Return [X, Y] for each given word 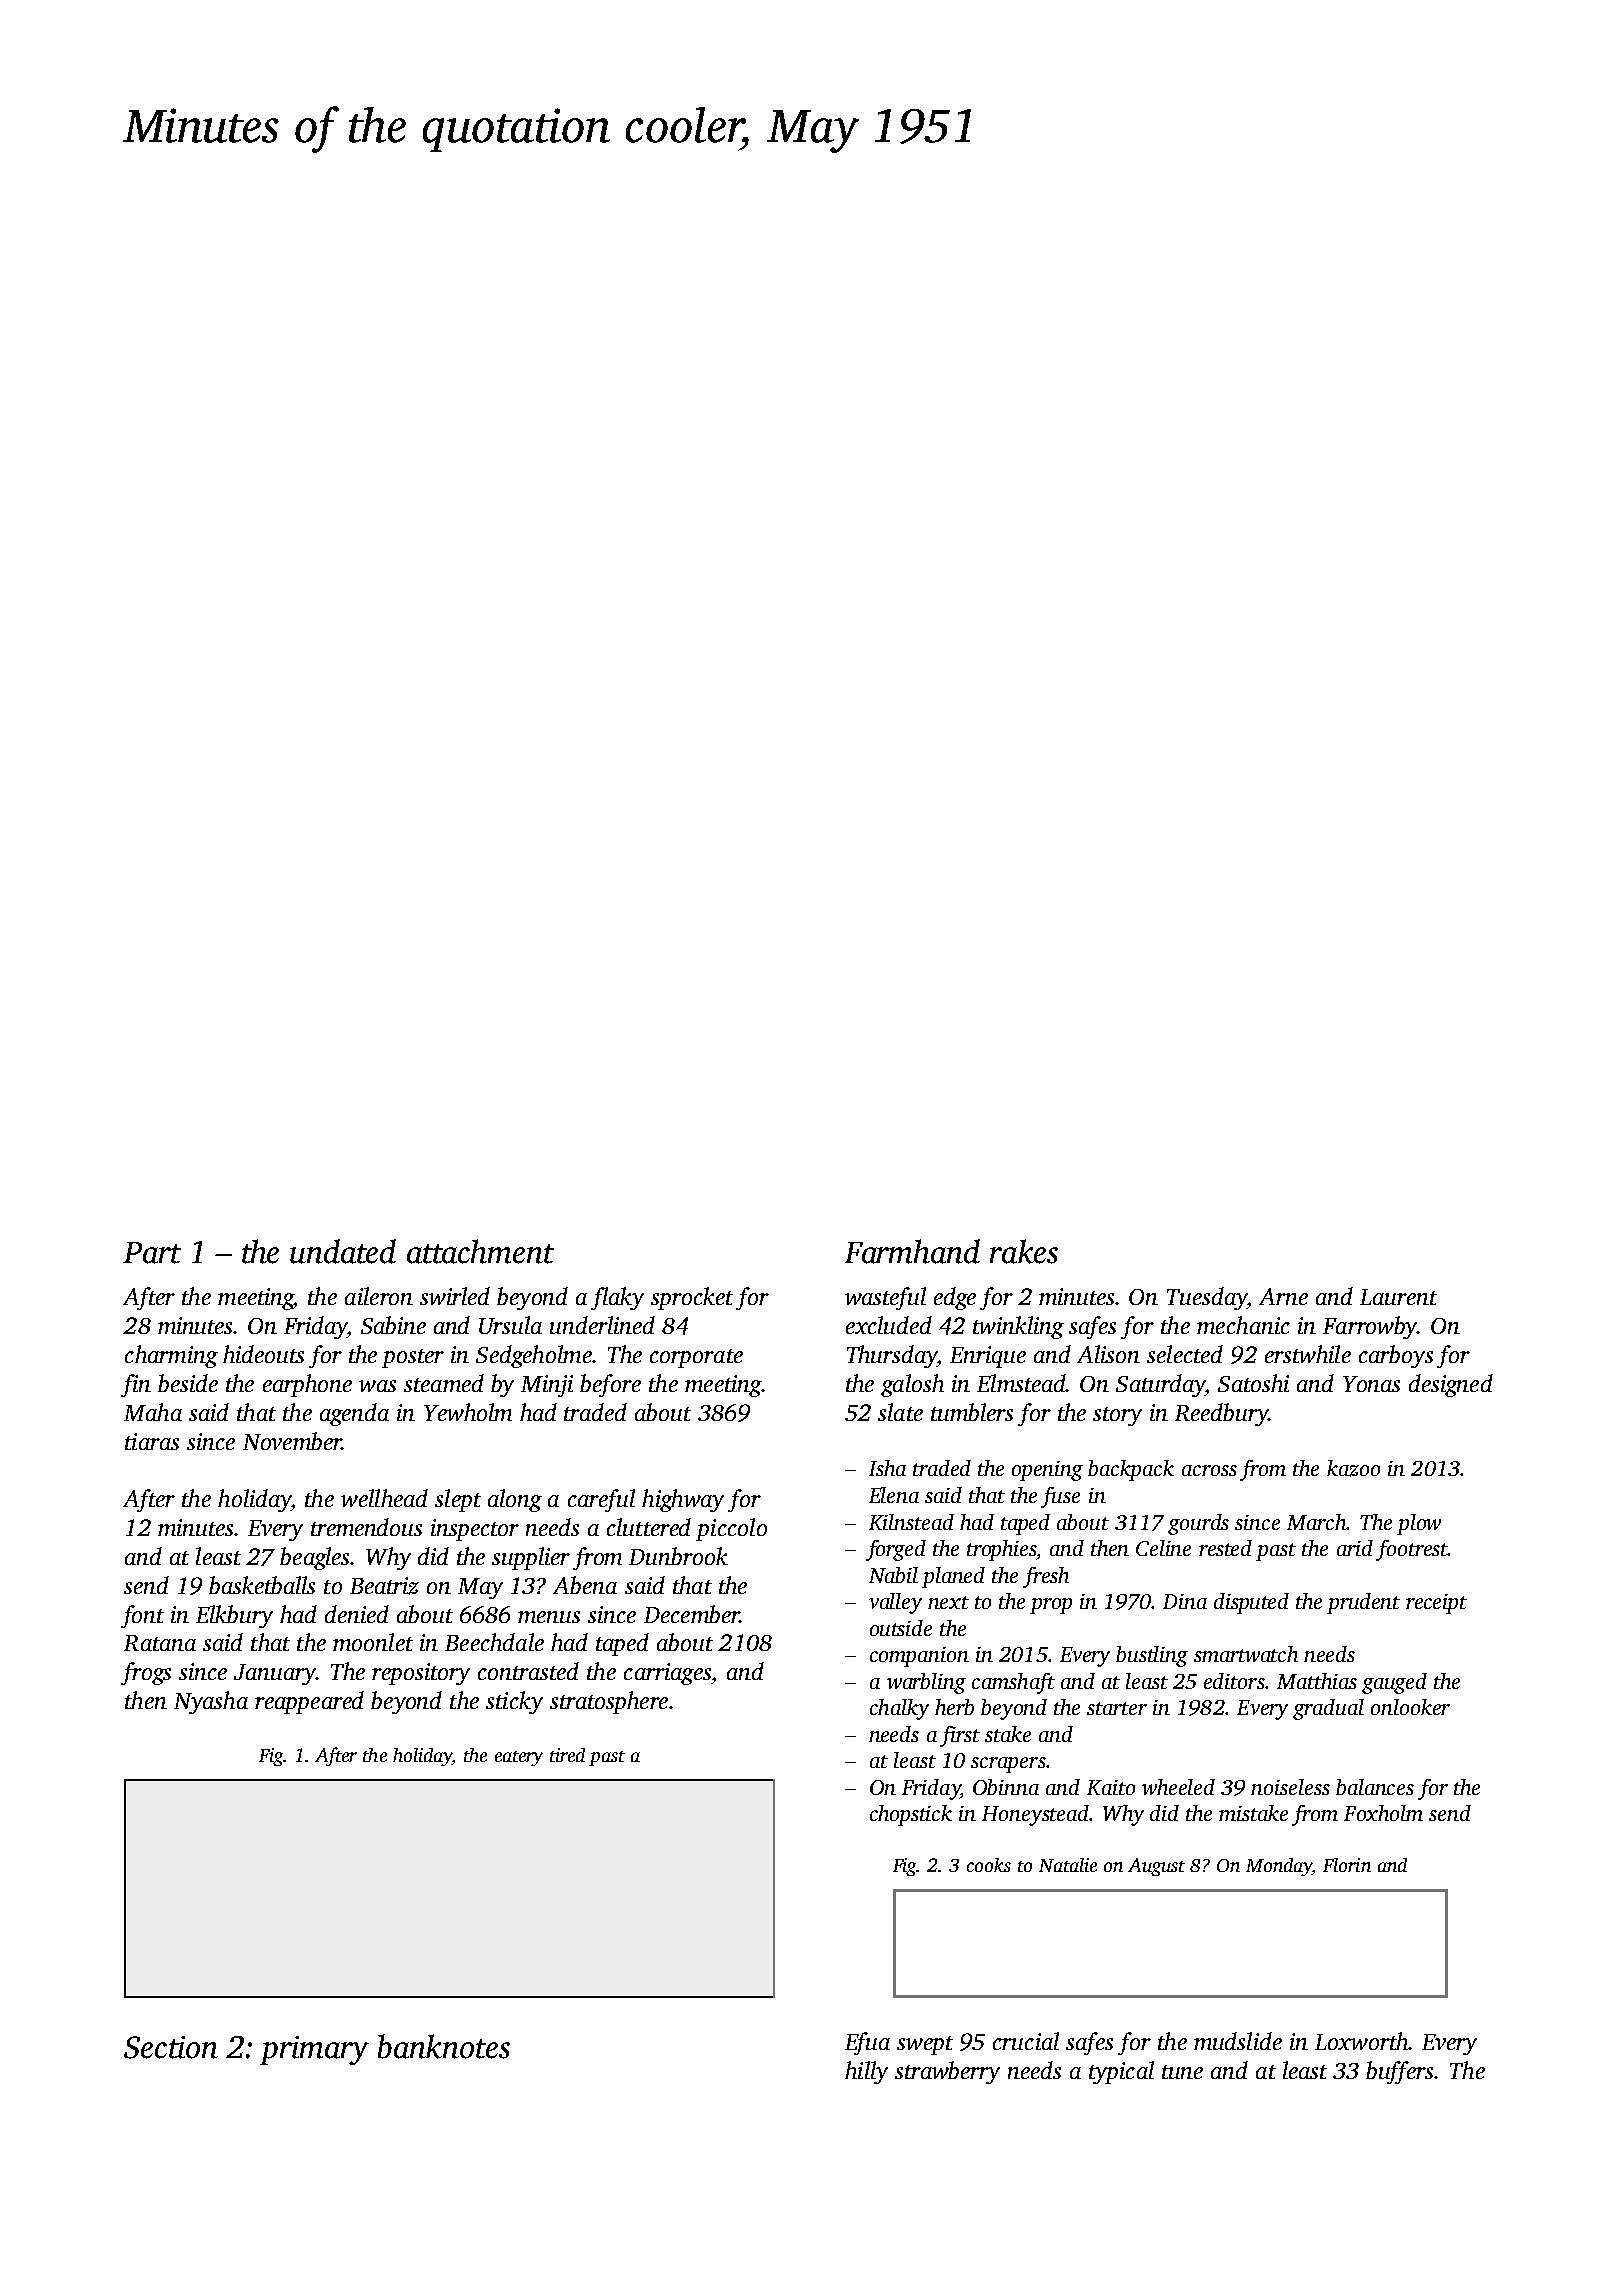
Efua [867, 2043]
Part [152, 1253]
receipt [1436, 1604]
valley [895, 1603]
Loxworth [1361, 2041]
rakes [1024, 1251]
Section [171, 2047]
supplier [531, 1558]
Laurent [1398, 1297]
